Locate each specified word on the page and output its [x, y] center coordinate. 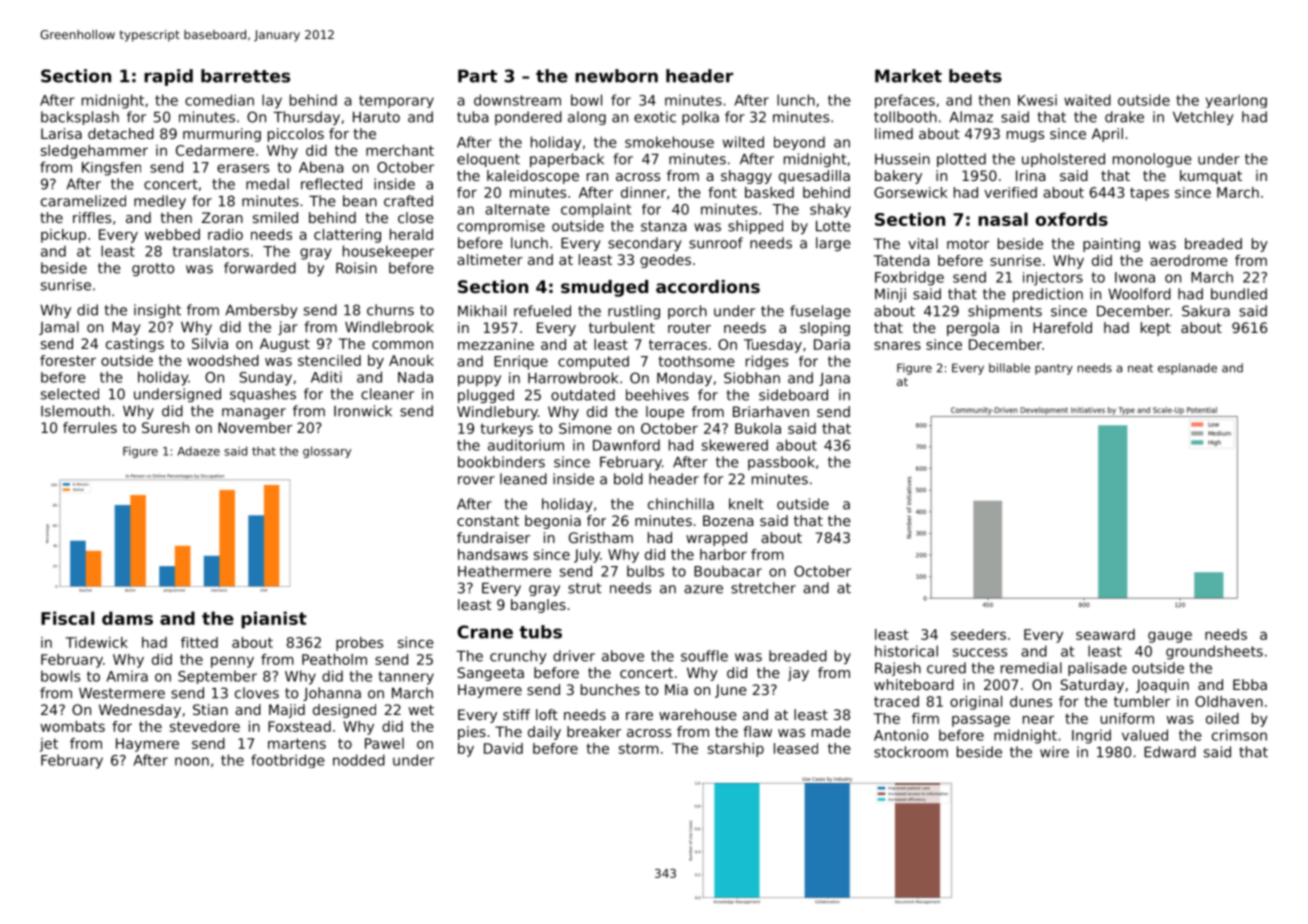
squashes [263, 395]
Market [908, 76]
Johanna [332, 694]
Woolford [1139, 294]
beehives [657, 395]
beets [975, 76]
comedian [219, 100]
